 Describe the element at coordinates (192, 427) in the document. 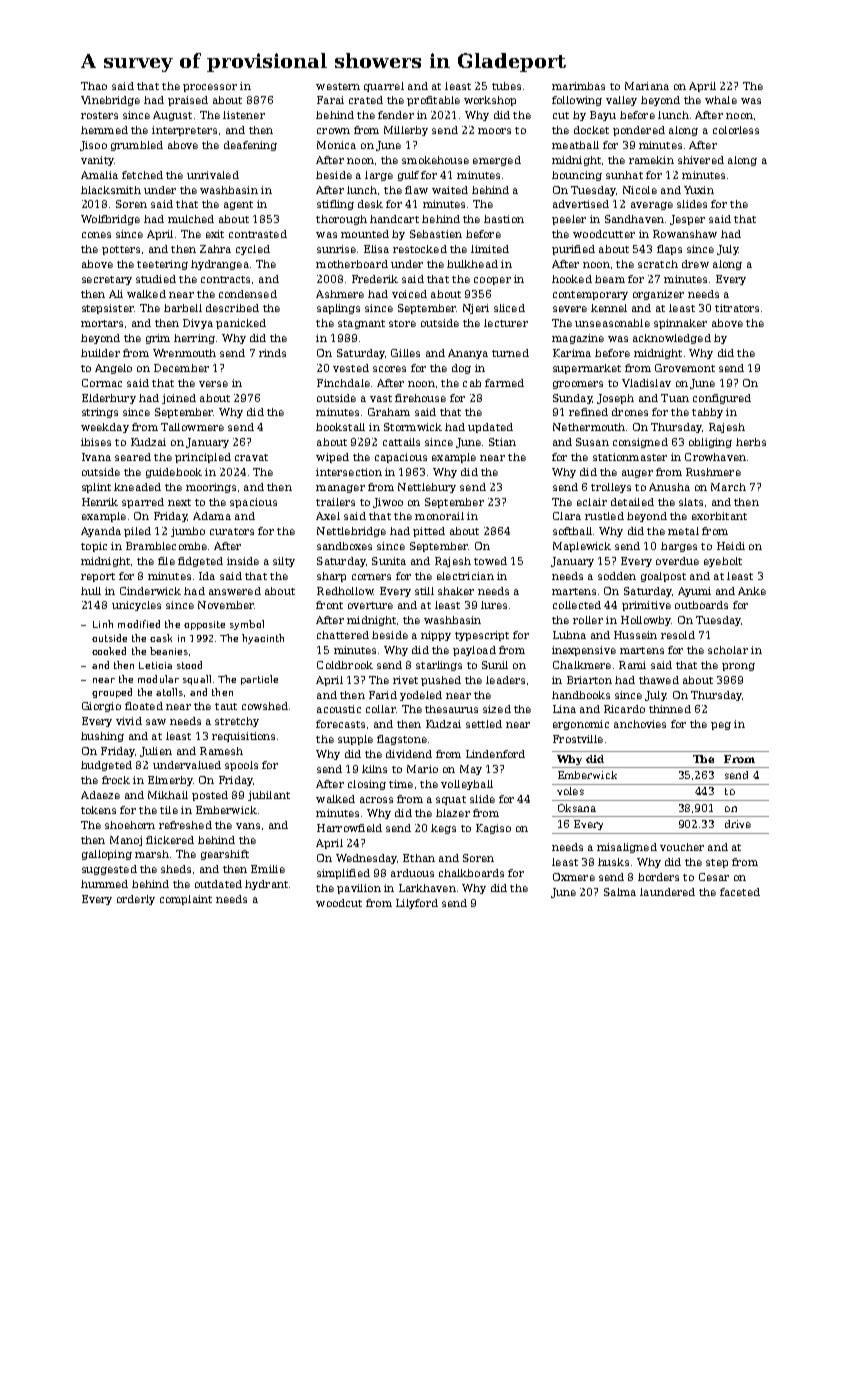

I see `Tallowmere` at that location.
